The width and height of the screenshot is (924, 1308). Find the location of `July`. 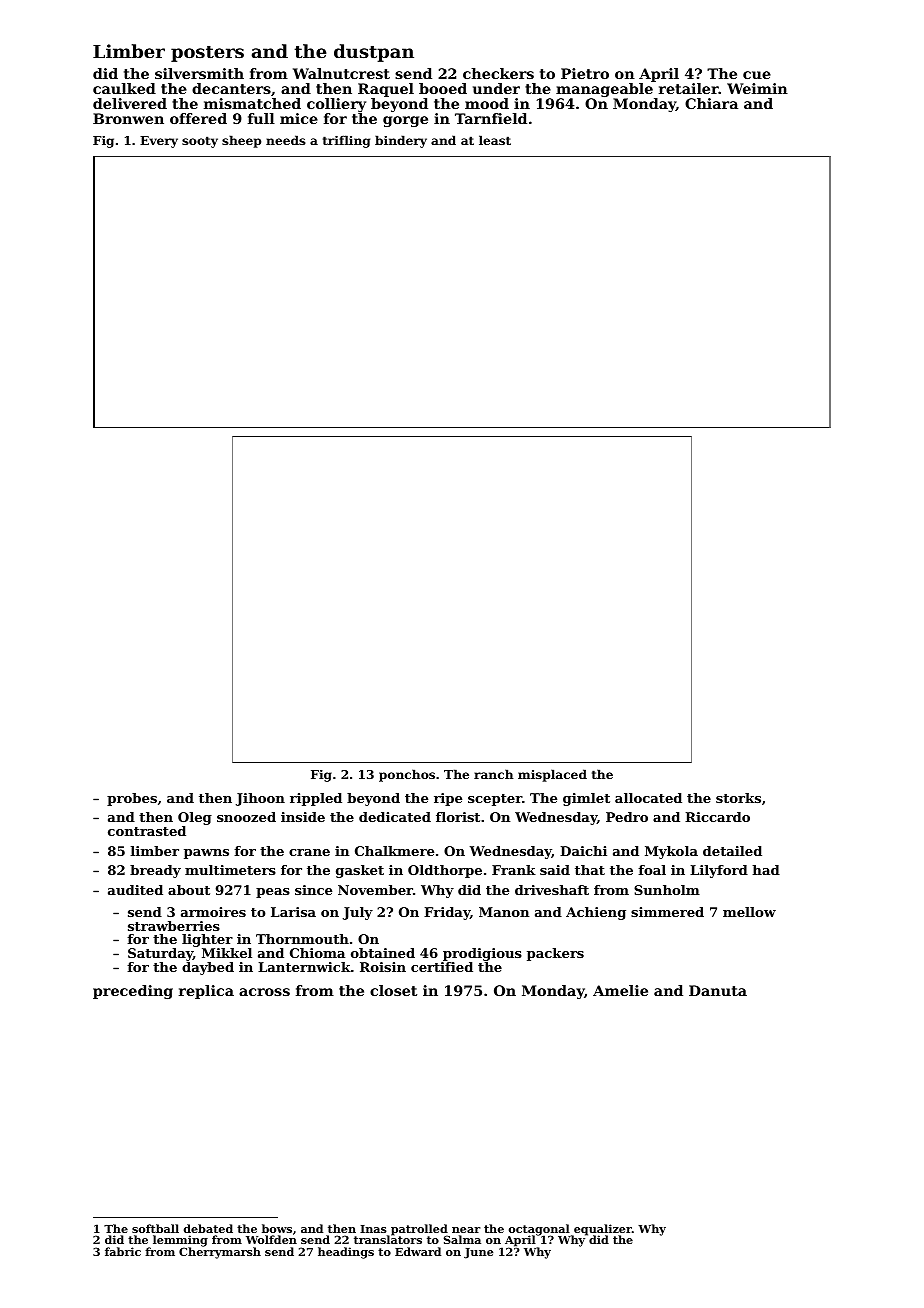

July is located at coordinates (358, 913).
